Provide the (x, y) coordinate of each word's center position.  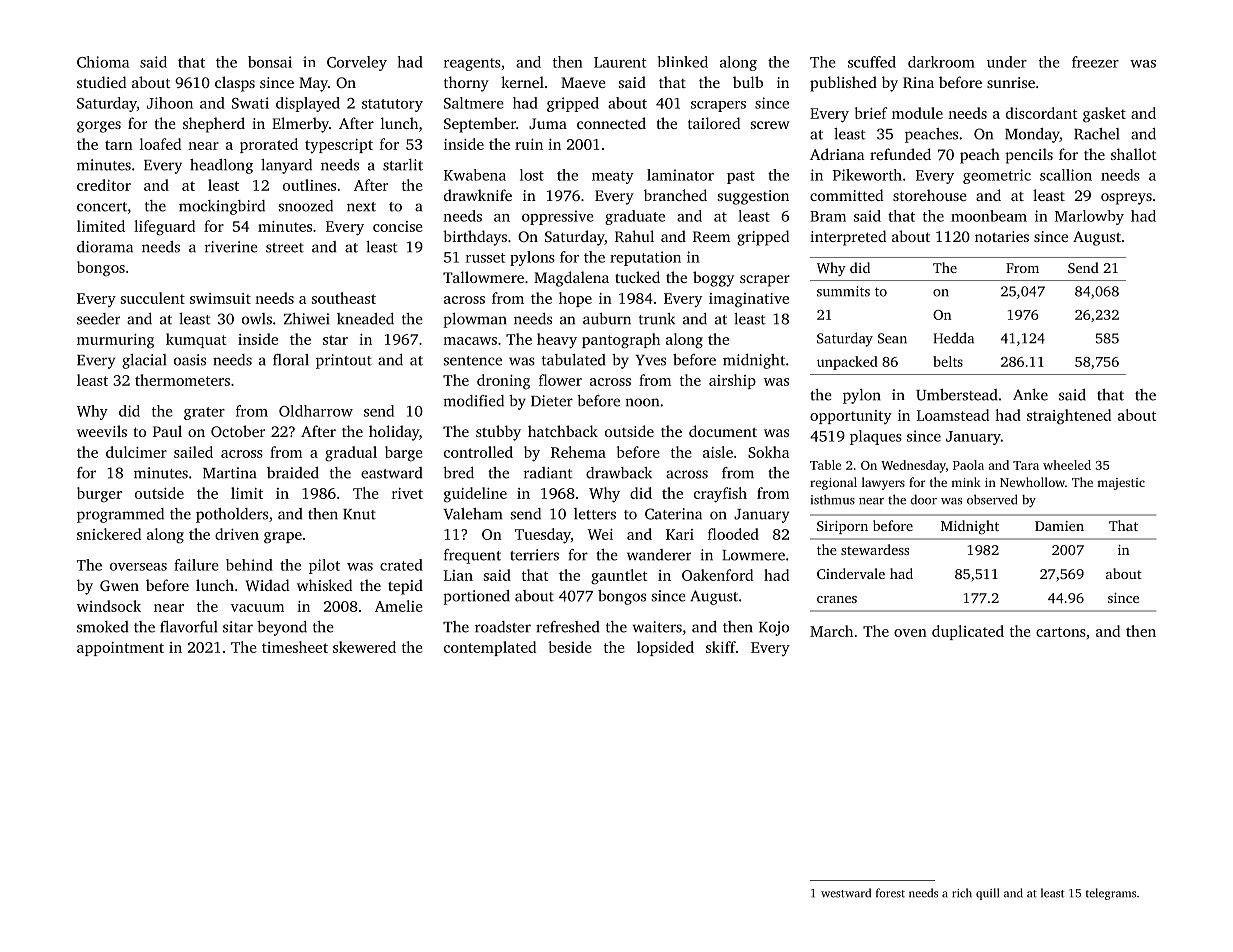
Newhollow (1032, 482)
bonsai (270, 62)
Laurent (620, 62)
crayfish (720, 495)
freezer (1095, 62)
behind (249, 565)
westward (846, 893)
